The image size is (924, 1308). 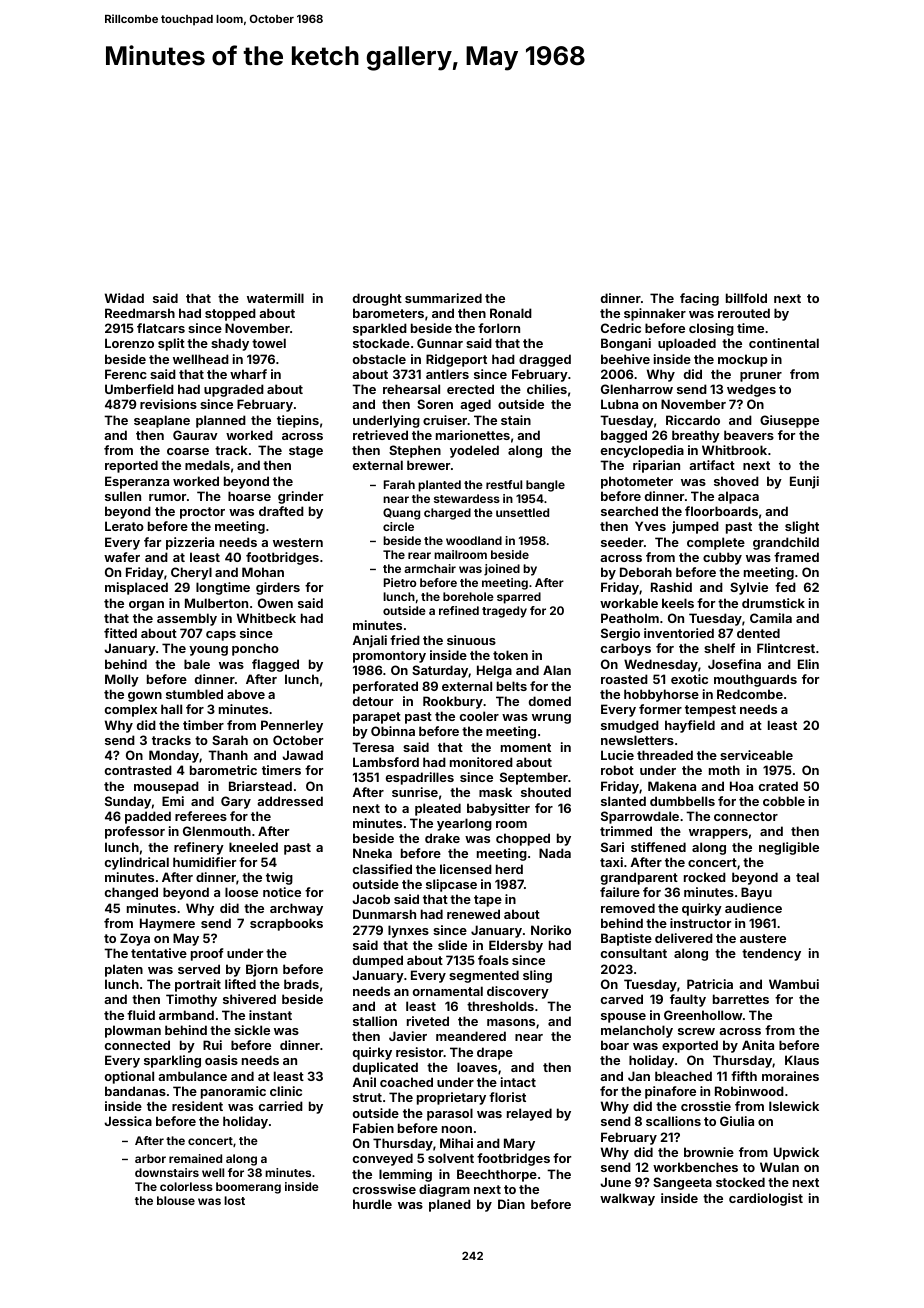 I want to click on Dian, so click(x=511, y=1204).
